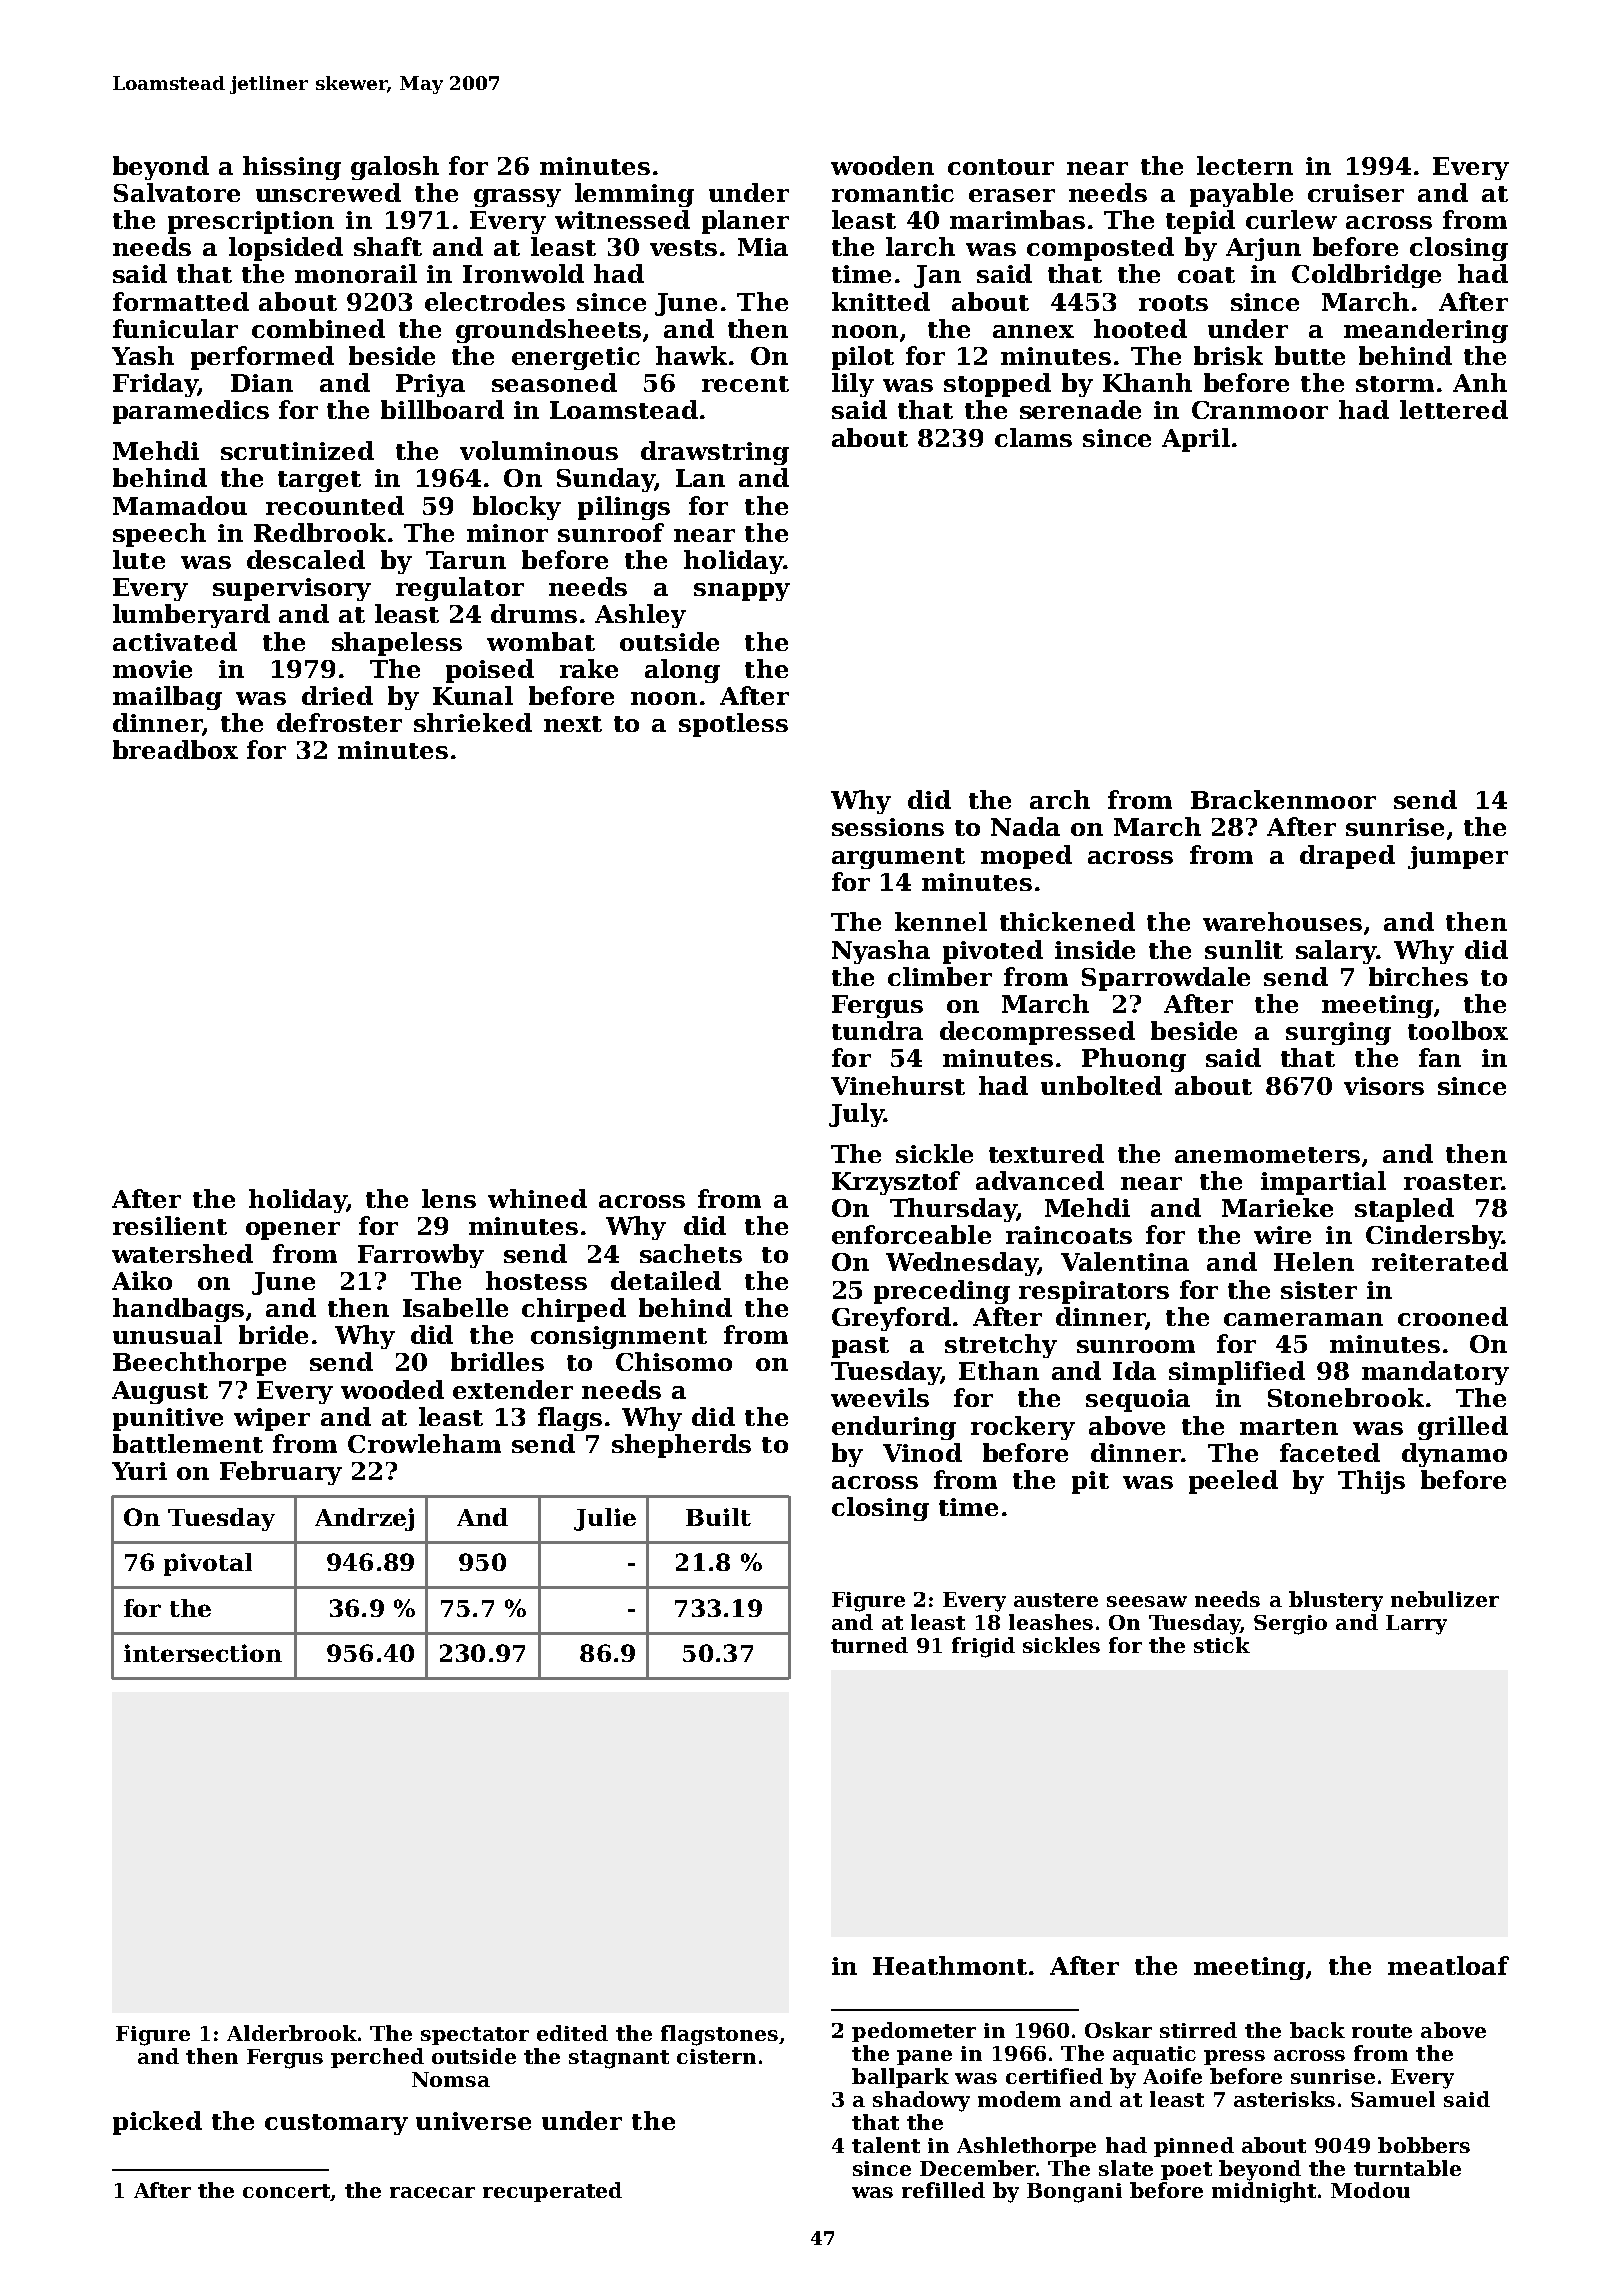 This screenshot has width=1620, height=2292. Describe the element at coordinates (180, 505) in the screenshot. I see `Mamadou` at that location.
